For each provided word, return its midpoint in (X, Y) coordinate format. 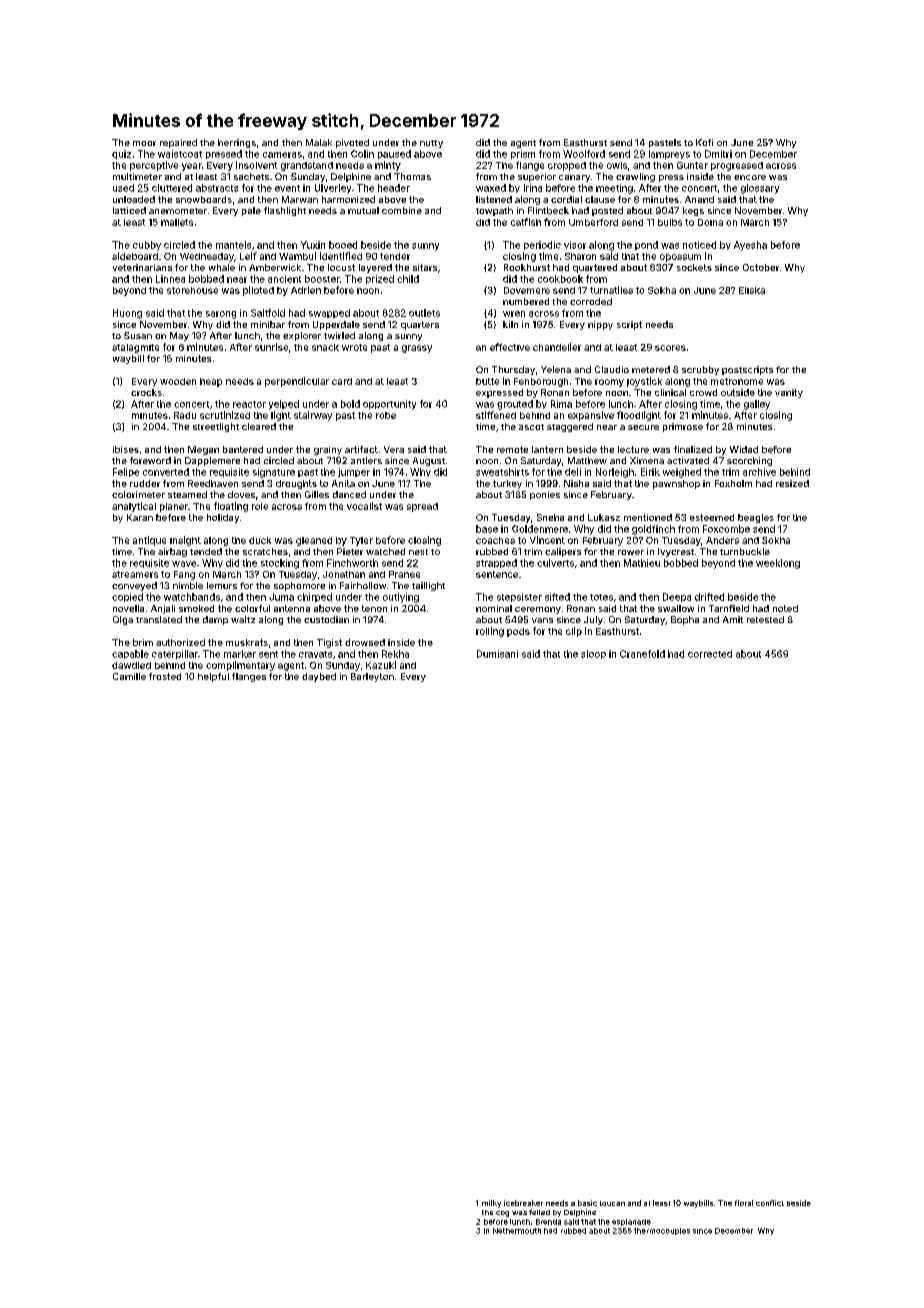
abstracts (217, 188)
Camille (129, 676)
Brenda (548, 1222)
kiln (510, 324)
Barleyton (372, 677)
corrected (710, 654)
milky (491, 1204)
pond (646, 245)
